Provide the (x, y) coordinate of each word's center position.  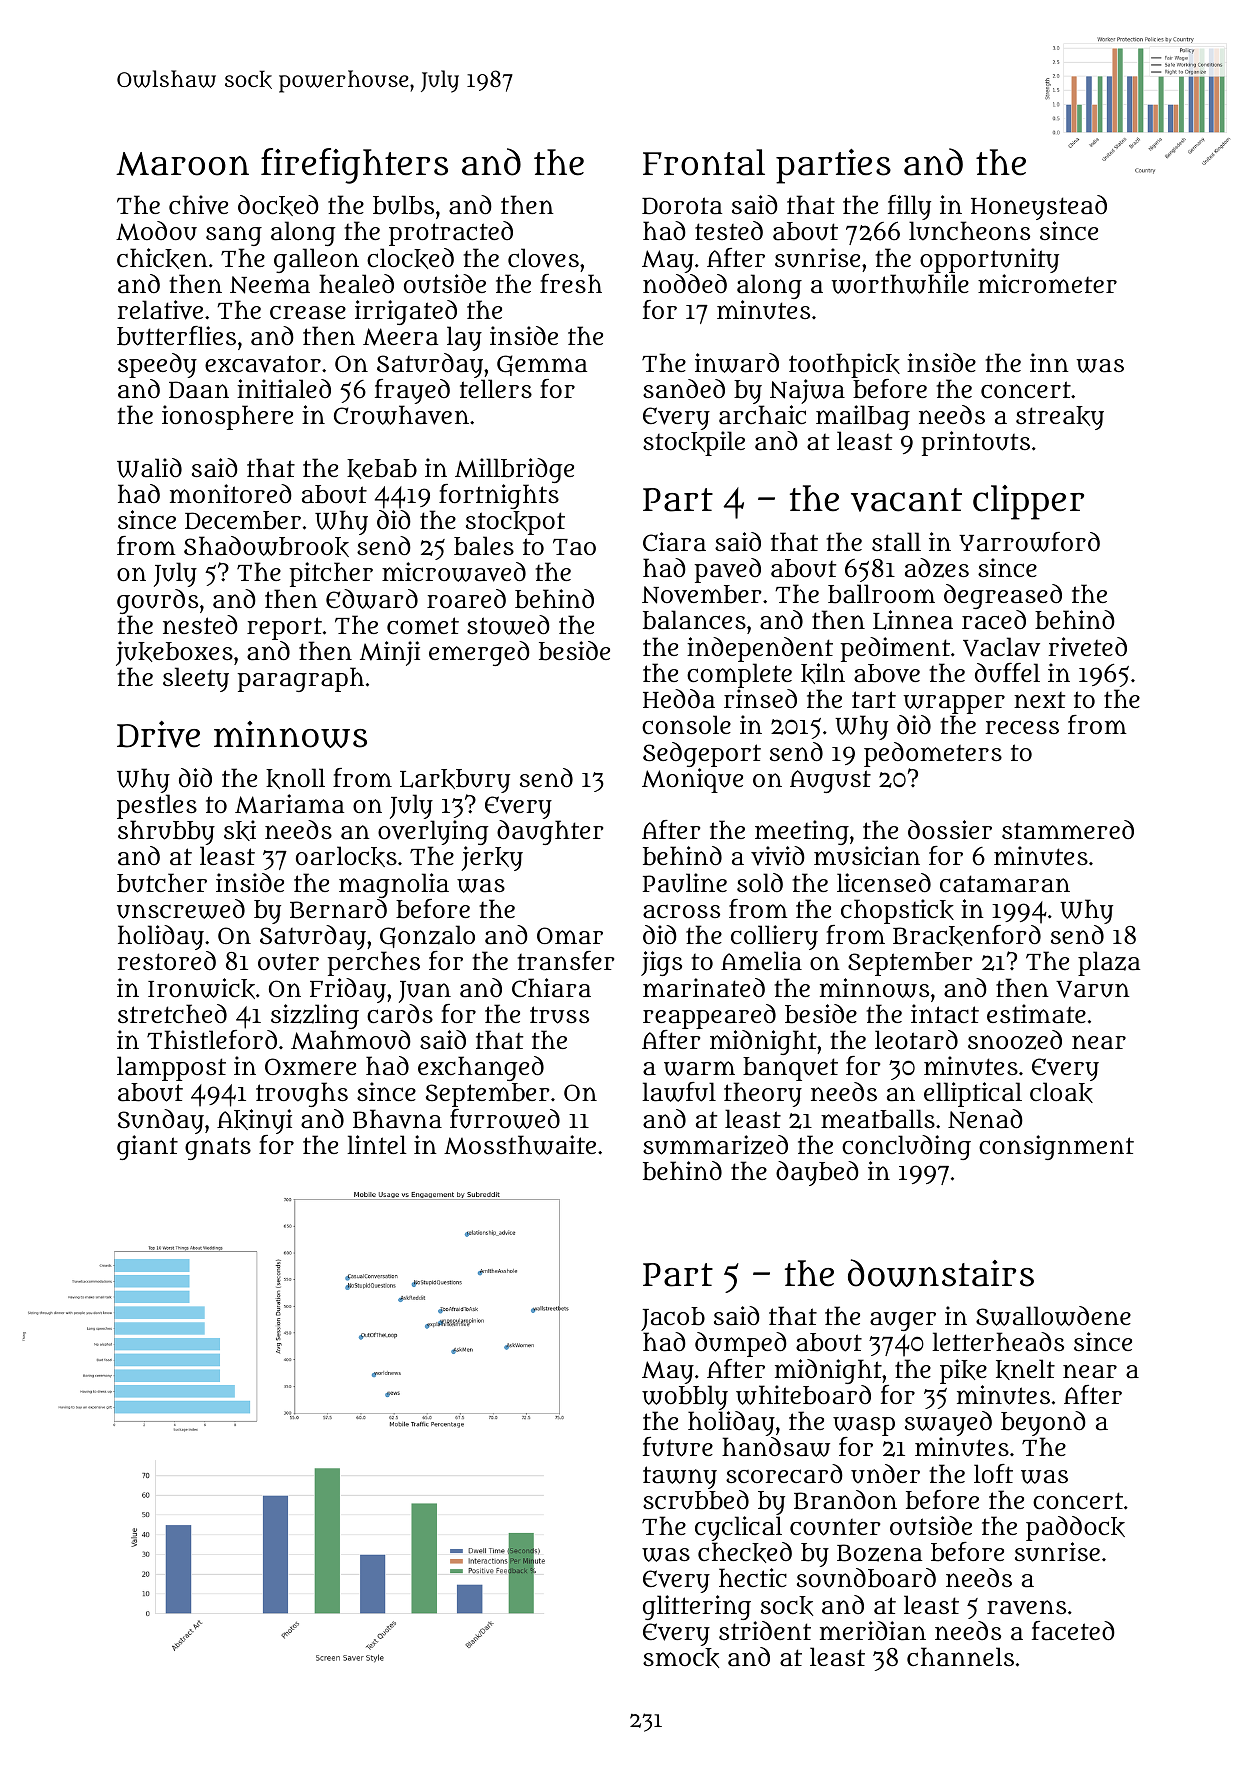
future (678, 1447)
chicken (162, 258)
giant (147, 1147)
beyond (1043, 1424)
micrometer (1047, 283)
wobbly (685, 1397)
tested (729, 230)
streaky (1060, 418)
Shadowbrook (266, 546)
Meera (400, 337)
